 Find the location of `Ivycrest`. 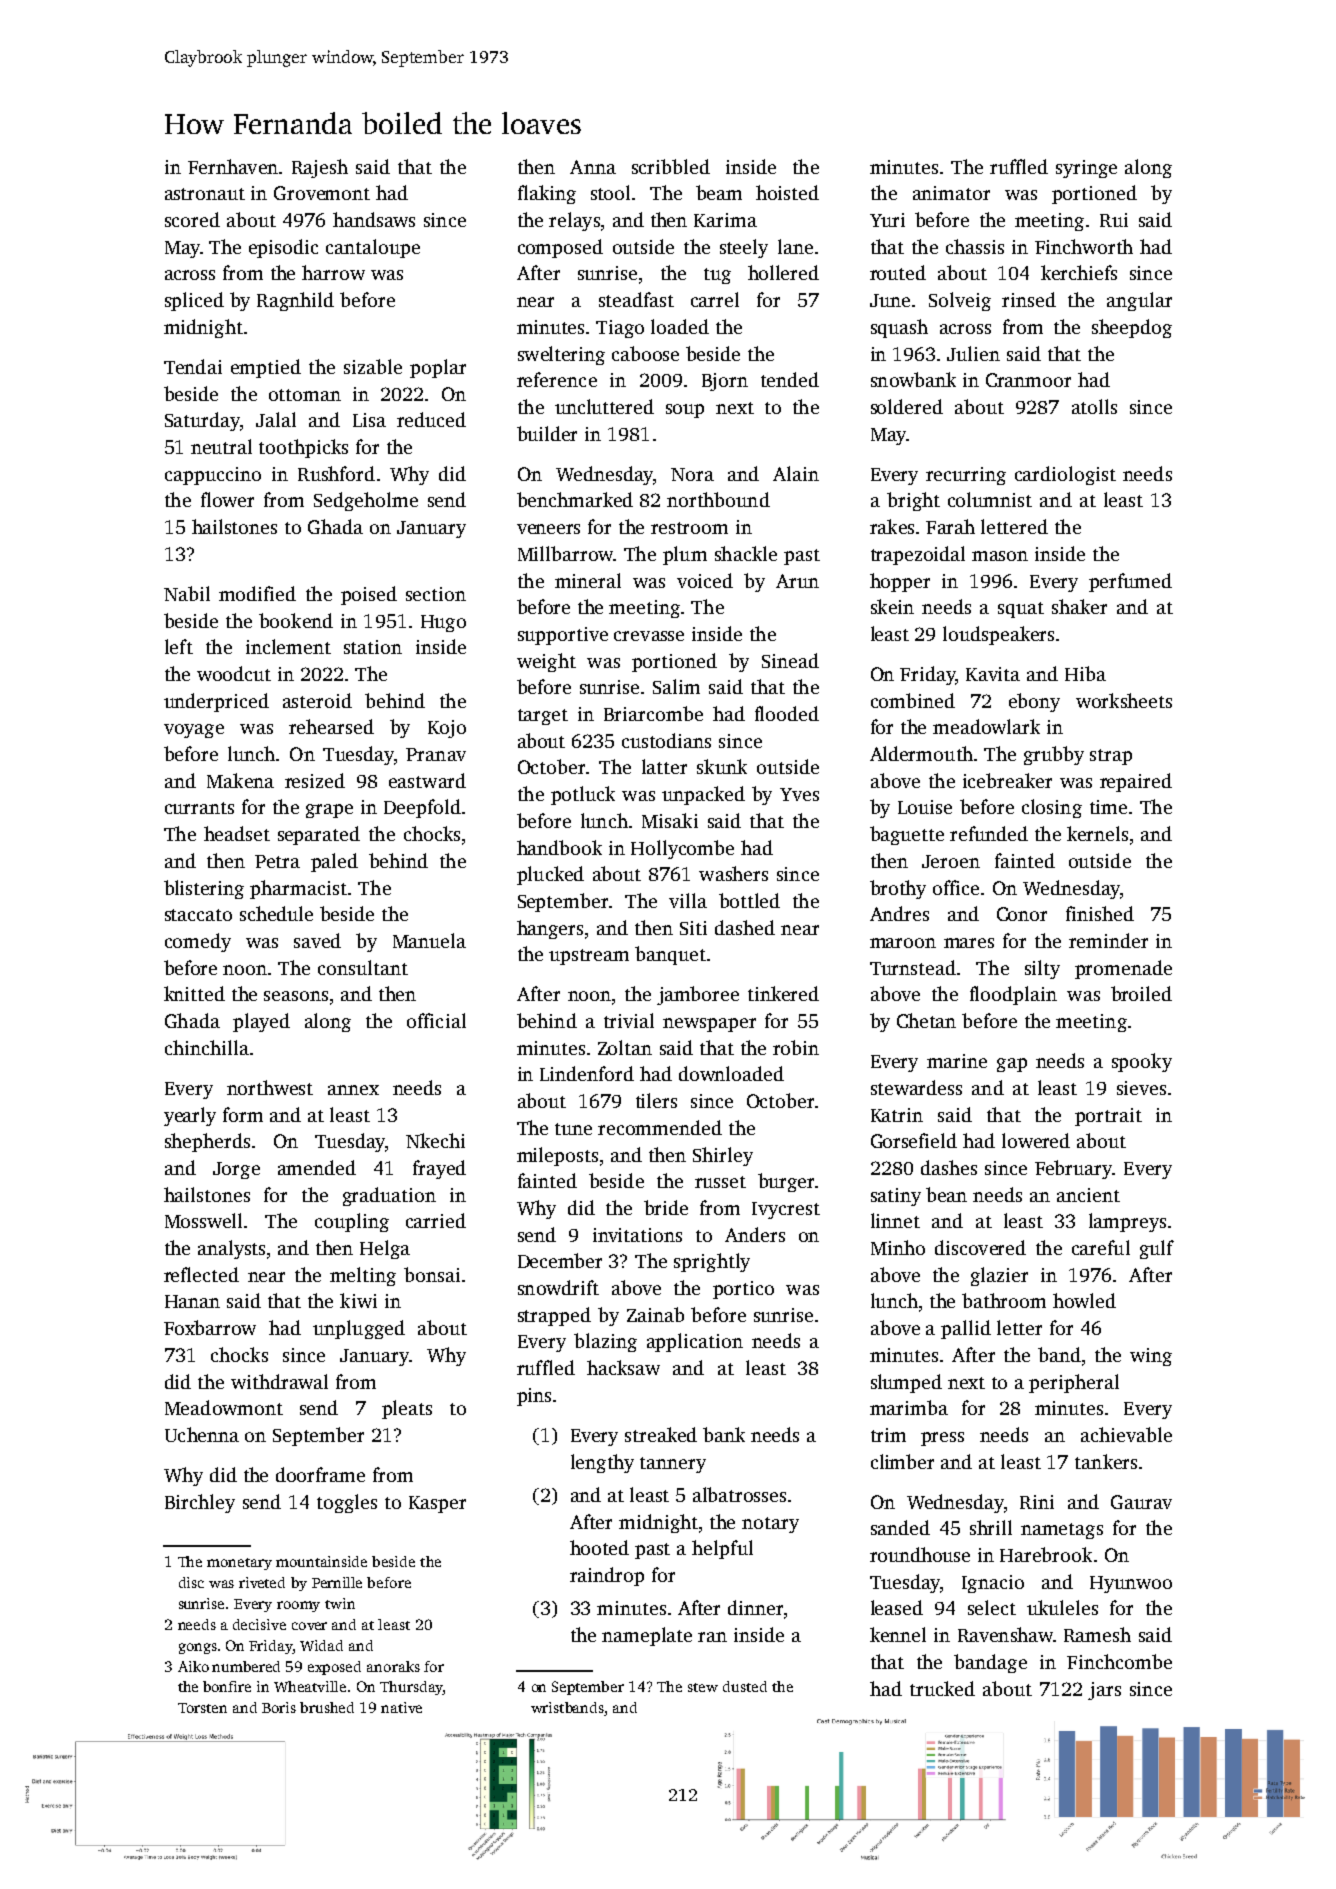

Ivycrest is located at coordinates (786, 1210).
